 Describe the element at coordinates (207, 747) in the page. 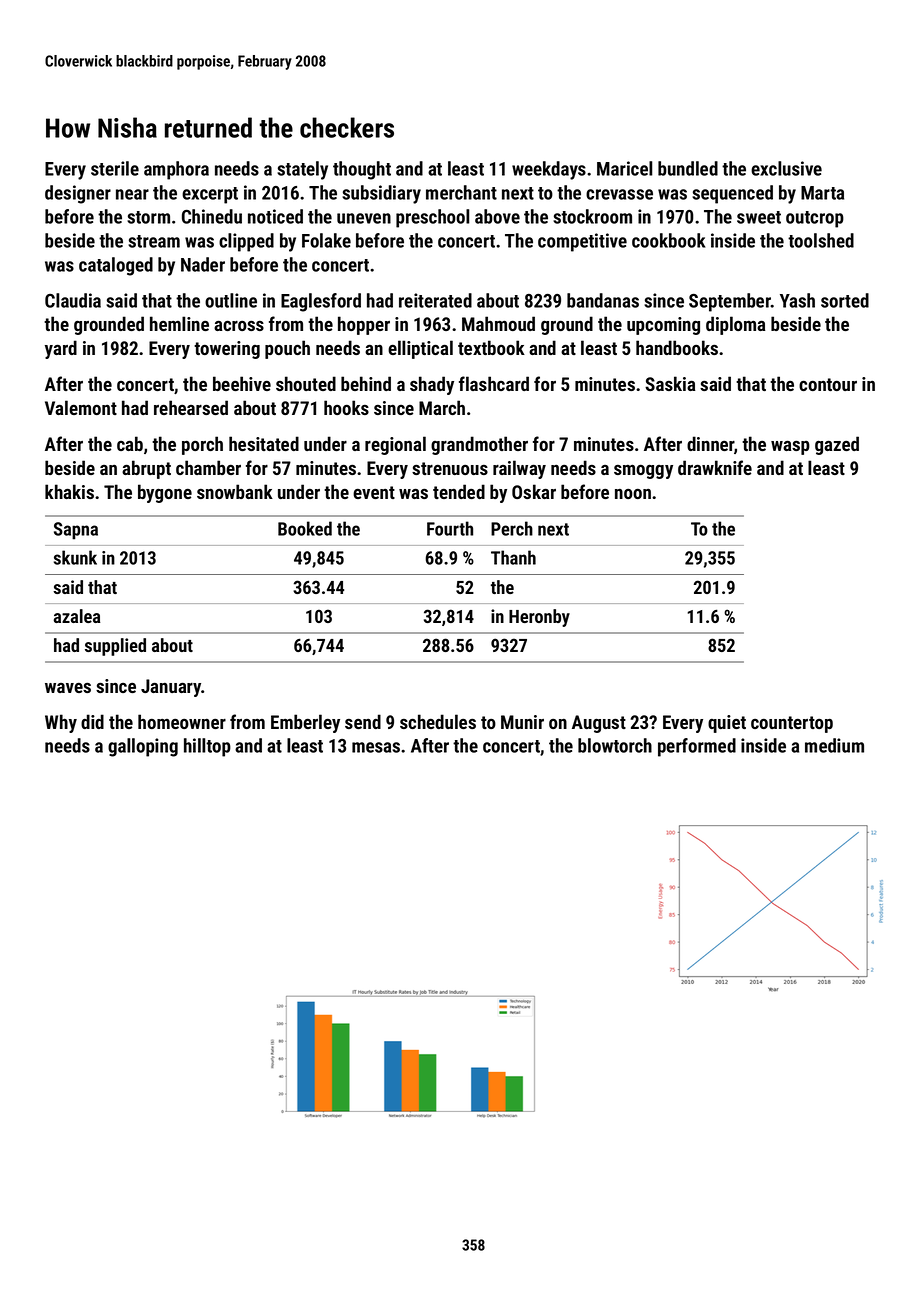

I see `hilltop` at that location.
